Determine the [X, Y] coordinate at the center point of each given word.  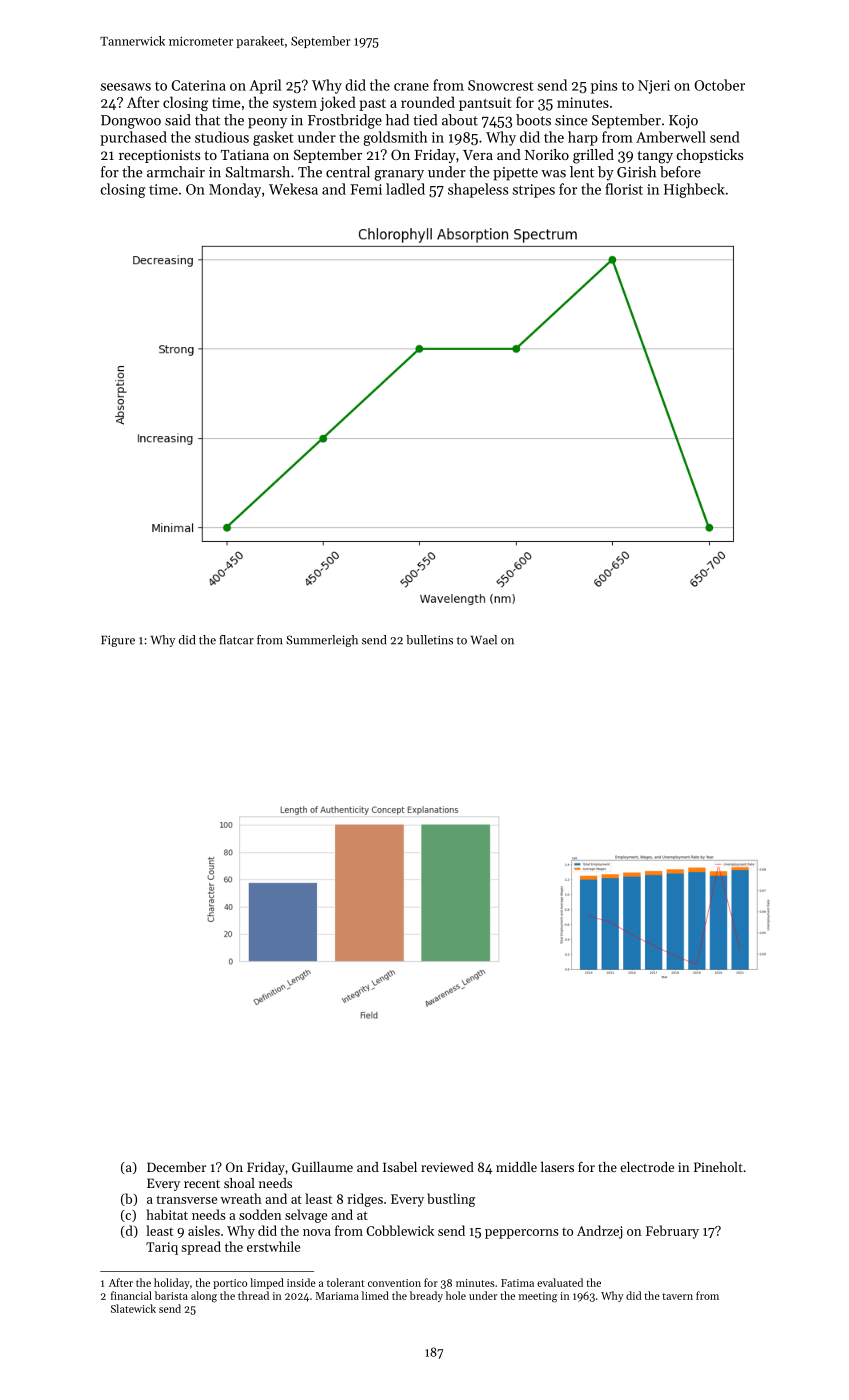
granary [399, 175]
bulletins [429, 640]
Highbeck [694, 190]
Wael [484, 640]
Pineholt [718, 1167]
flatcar [236, 640]
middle [516, 1167]
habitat [167, 1214]
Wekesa [293, 189]
